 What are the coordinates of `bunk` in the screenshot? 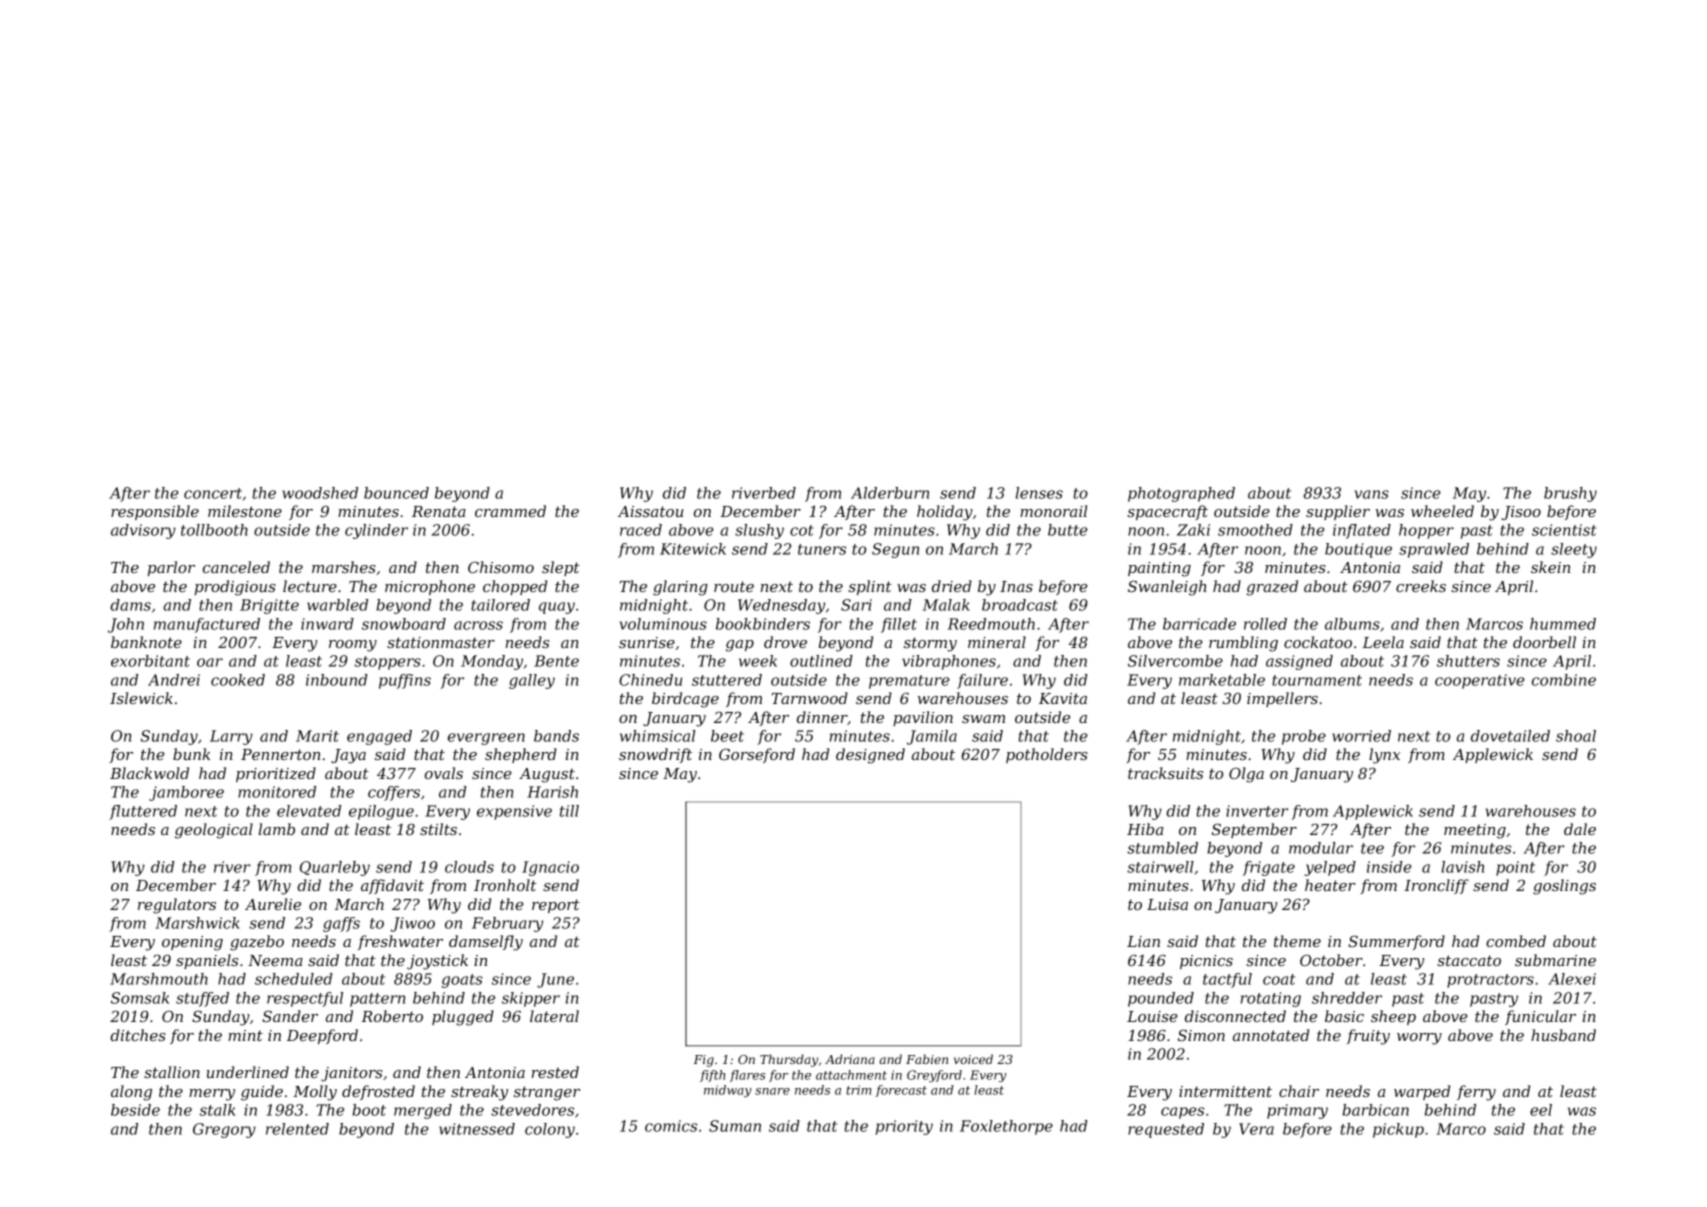 It's located at (191, 754).
